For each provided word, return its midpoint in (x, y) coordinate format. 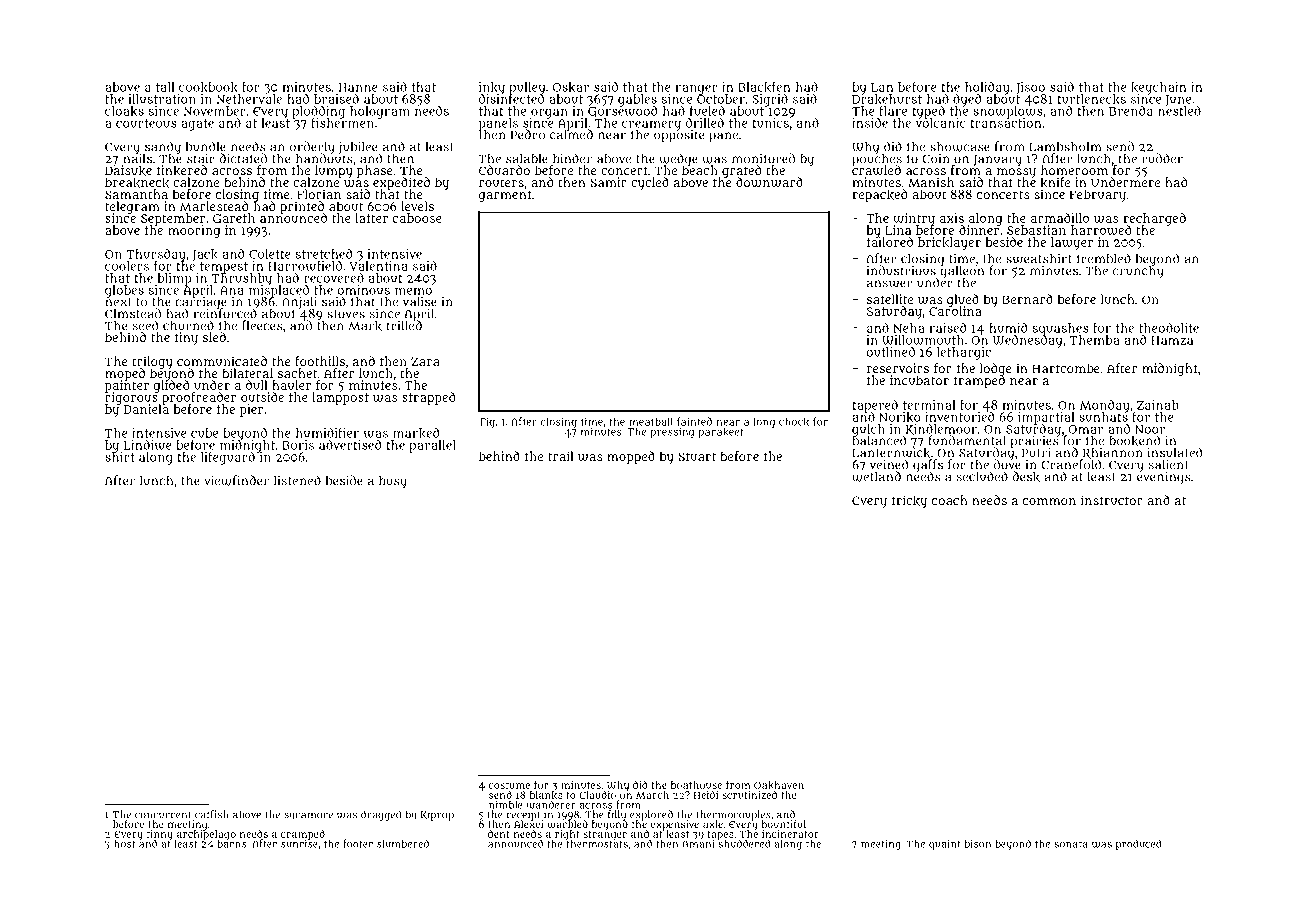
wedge (678, 159)
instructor (1112, 500)
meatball (651, 421)
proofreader (199, 398)
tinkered (182, 170)
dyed (967, 100)
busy (393, 482)
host (125, 844)
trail (561, 456)
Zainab (1158, 405)
